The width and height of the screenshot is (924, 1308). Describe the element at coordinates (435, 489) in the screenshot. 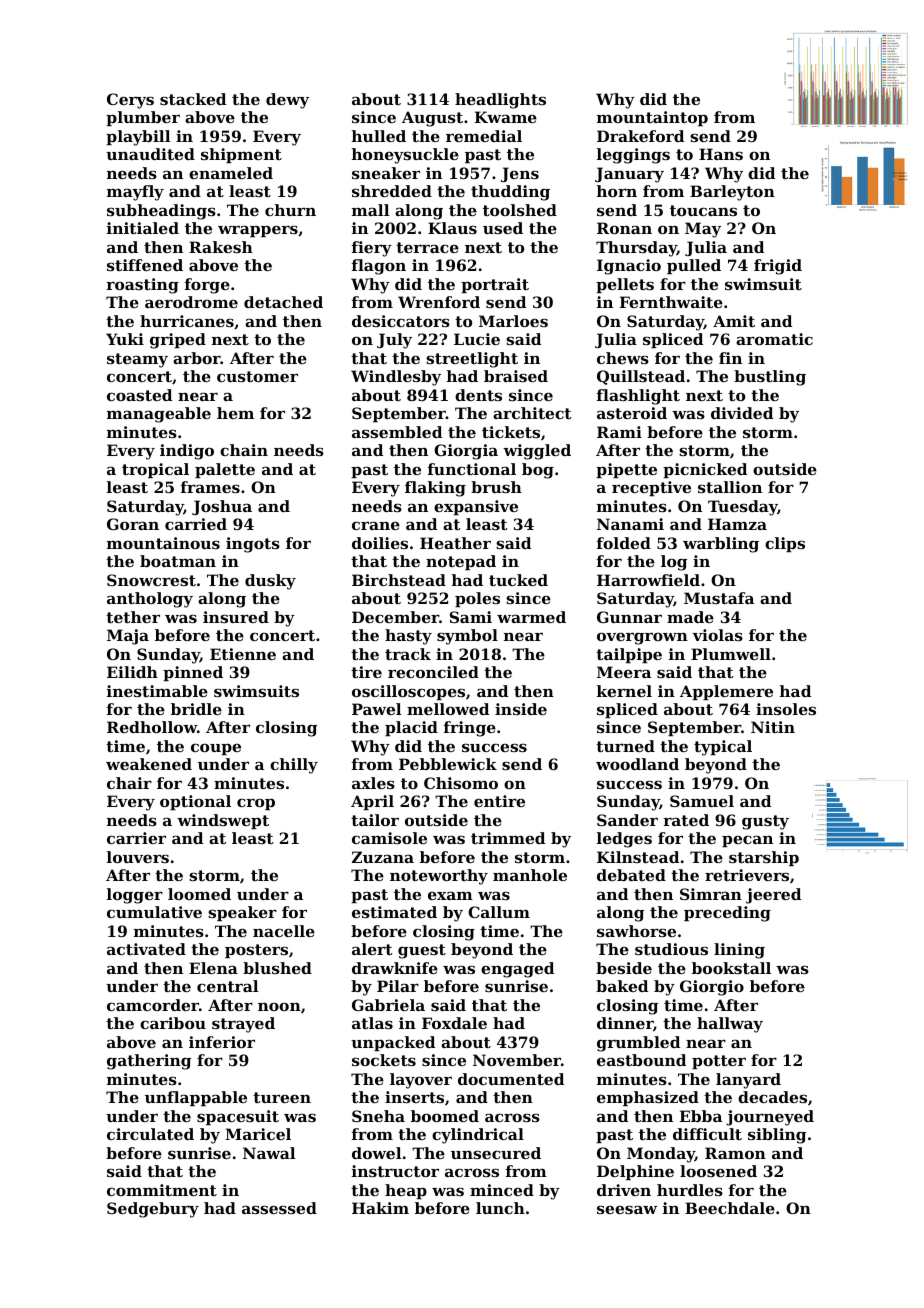

I see `flaking` at that location.
